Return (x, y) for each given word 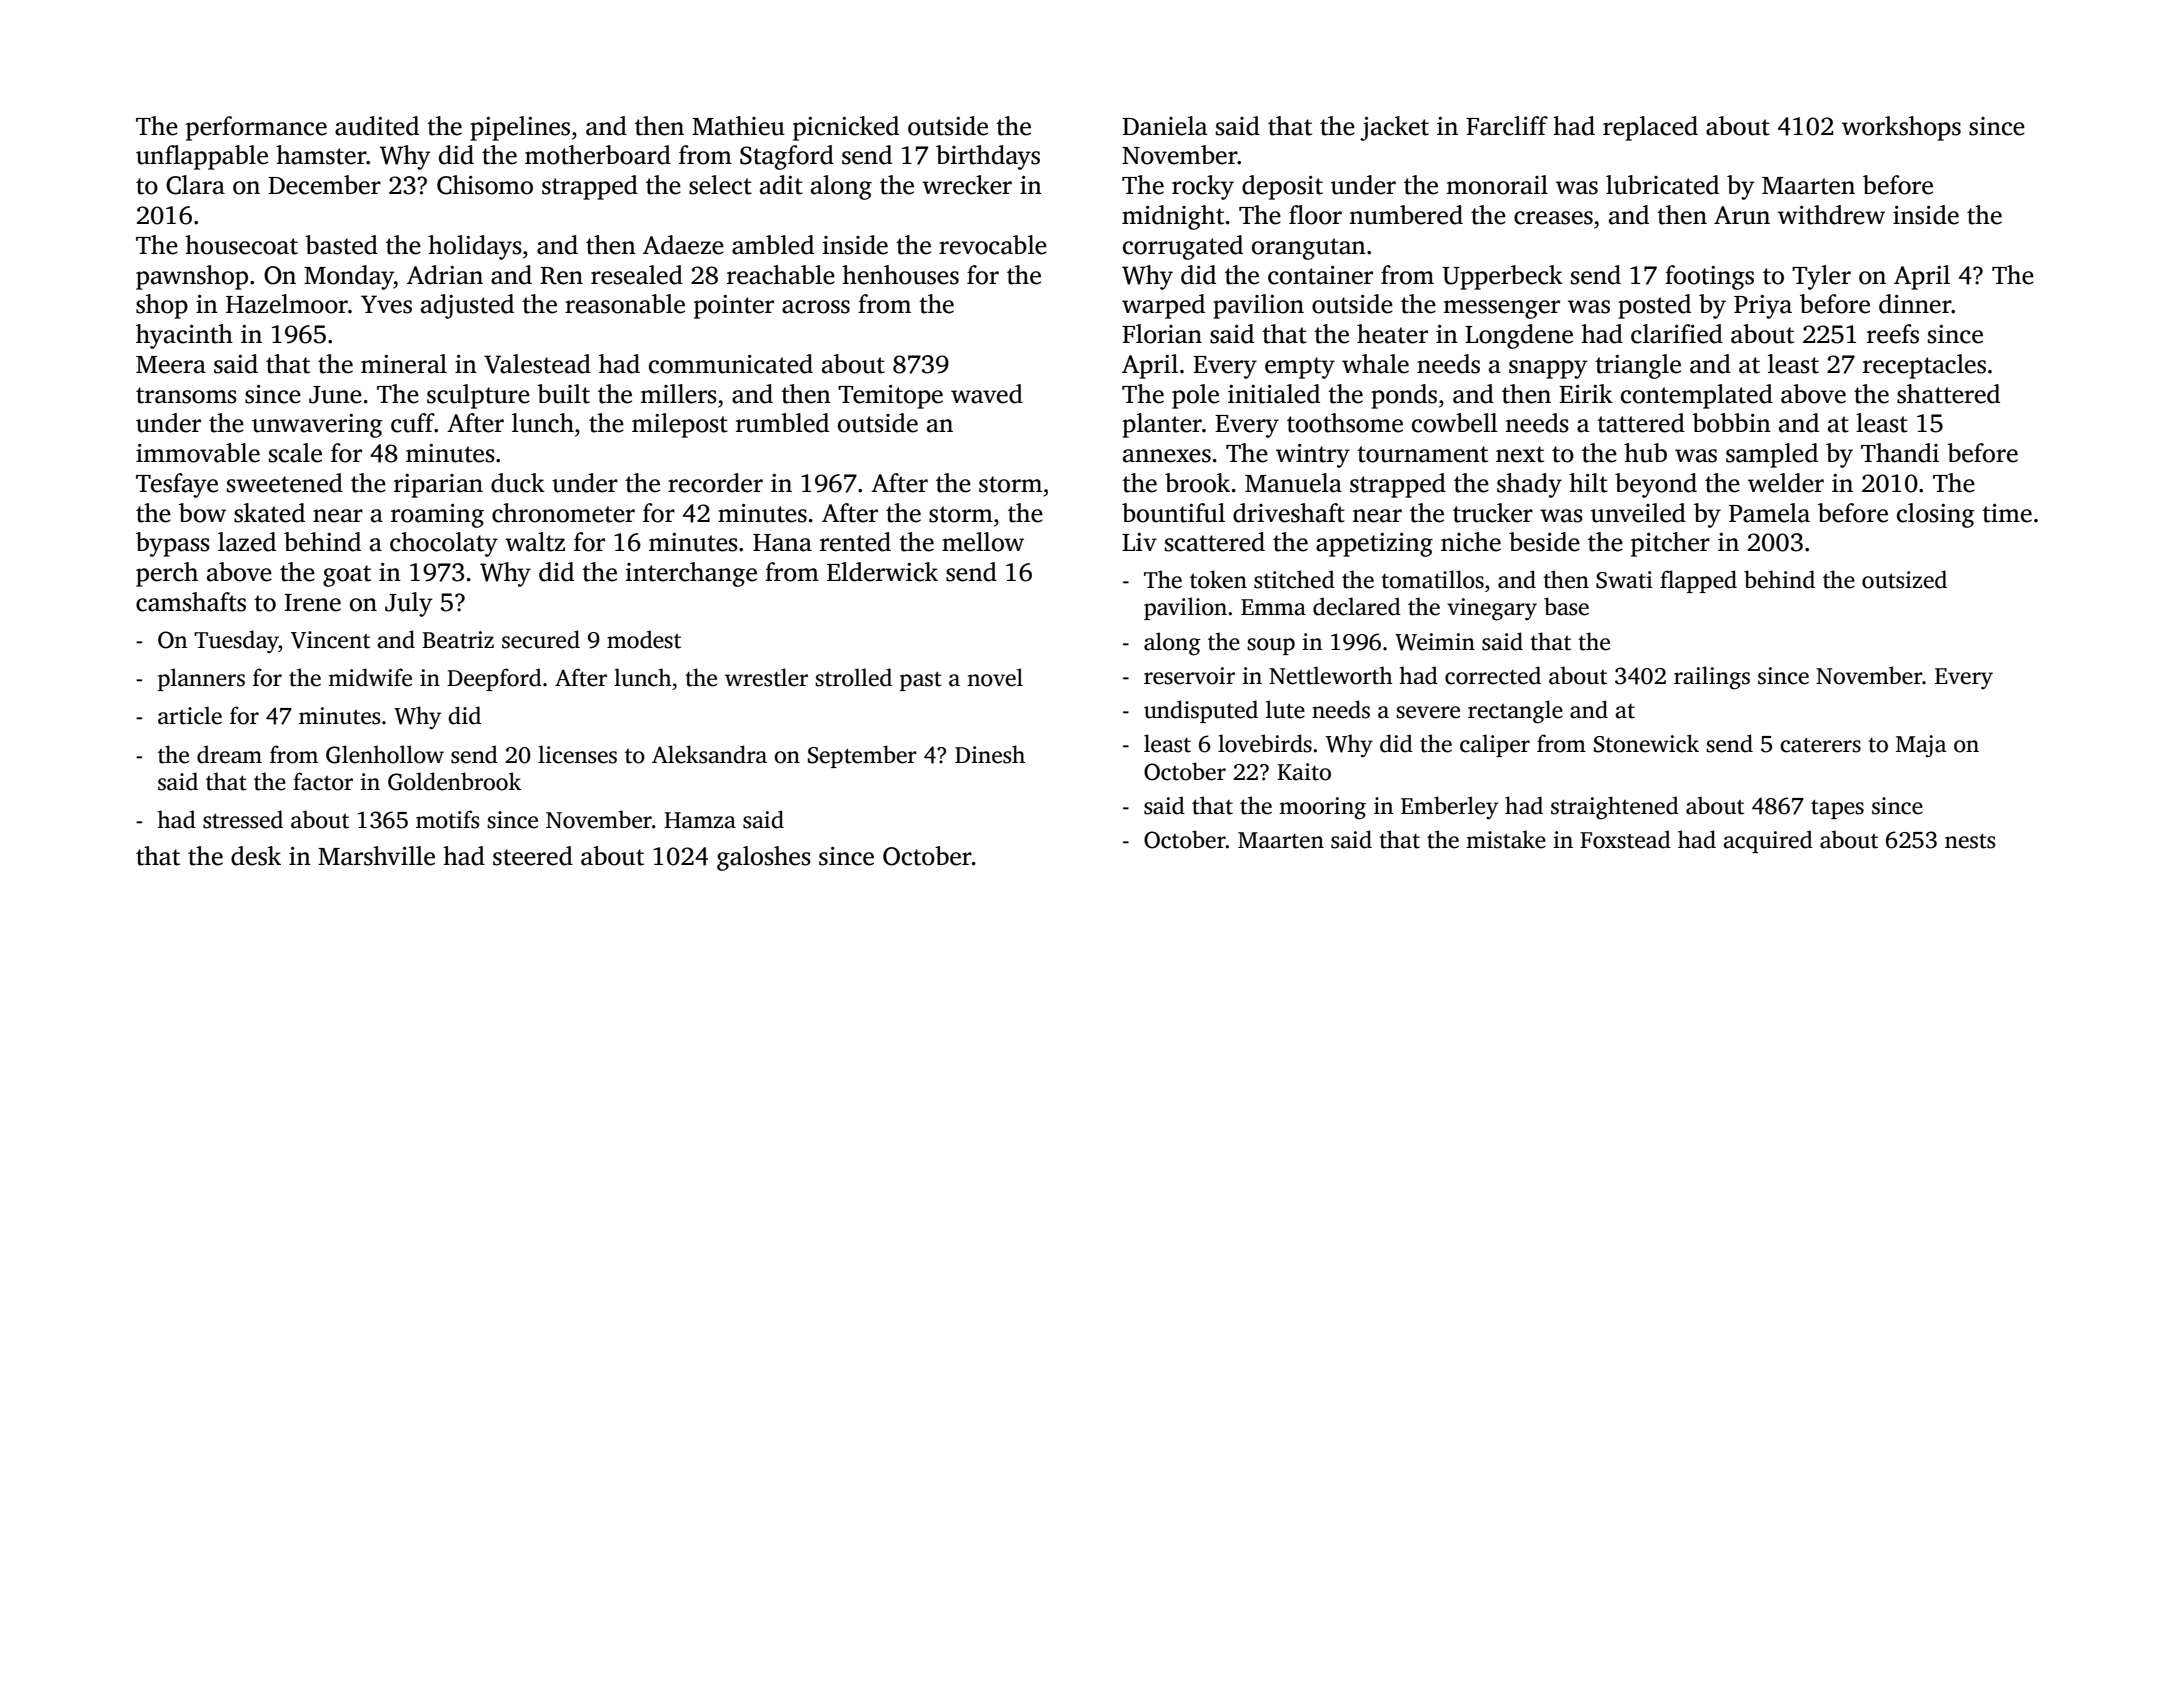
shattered (1948, 394)
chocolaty (444, 544)
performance (256, 128)
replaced (1650, 128)
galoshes (764, 858)
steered (533, 856)
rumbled (782, 423)
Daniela (1165, 126)
